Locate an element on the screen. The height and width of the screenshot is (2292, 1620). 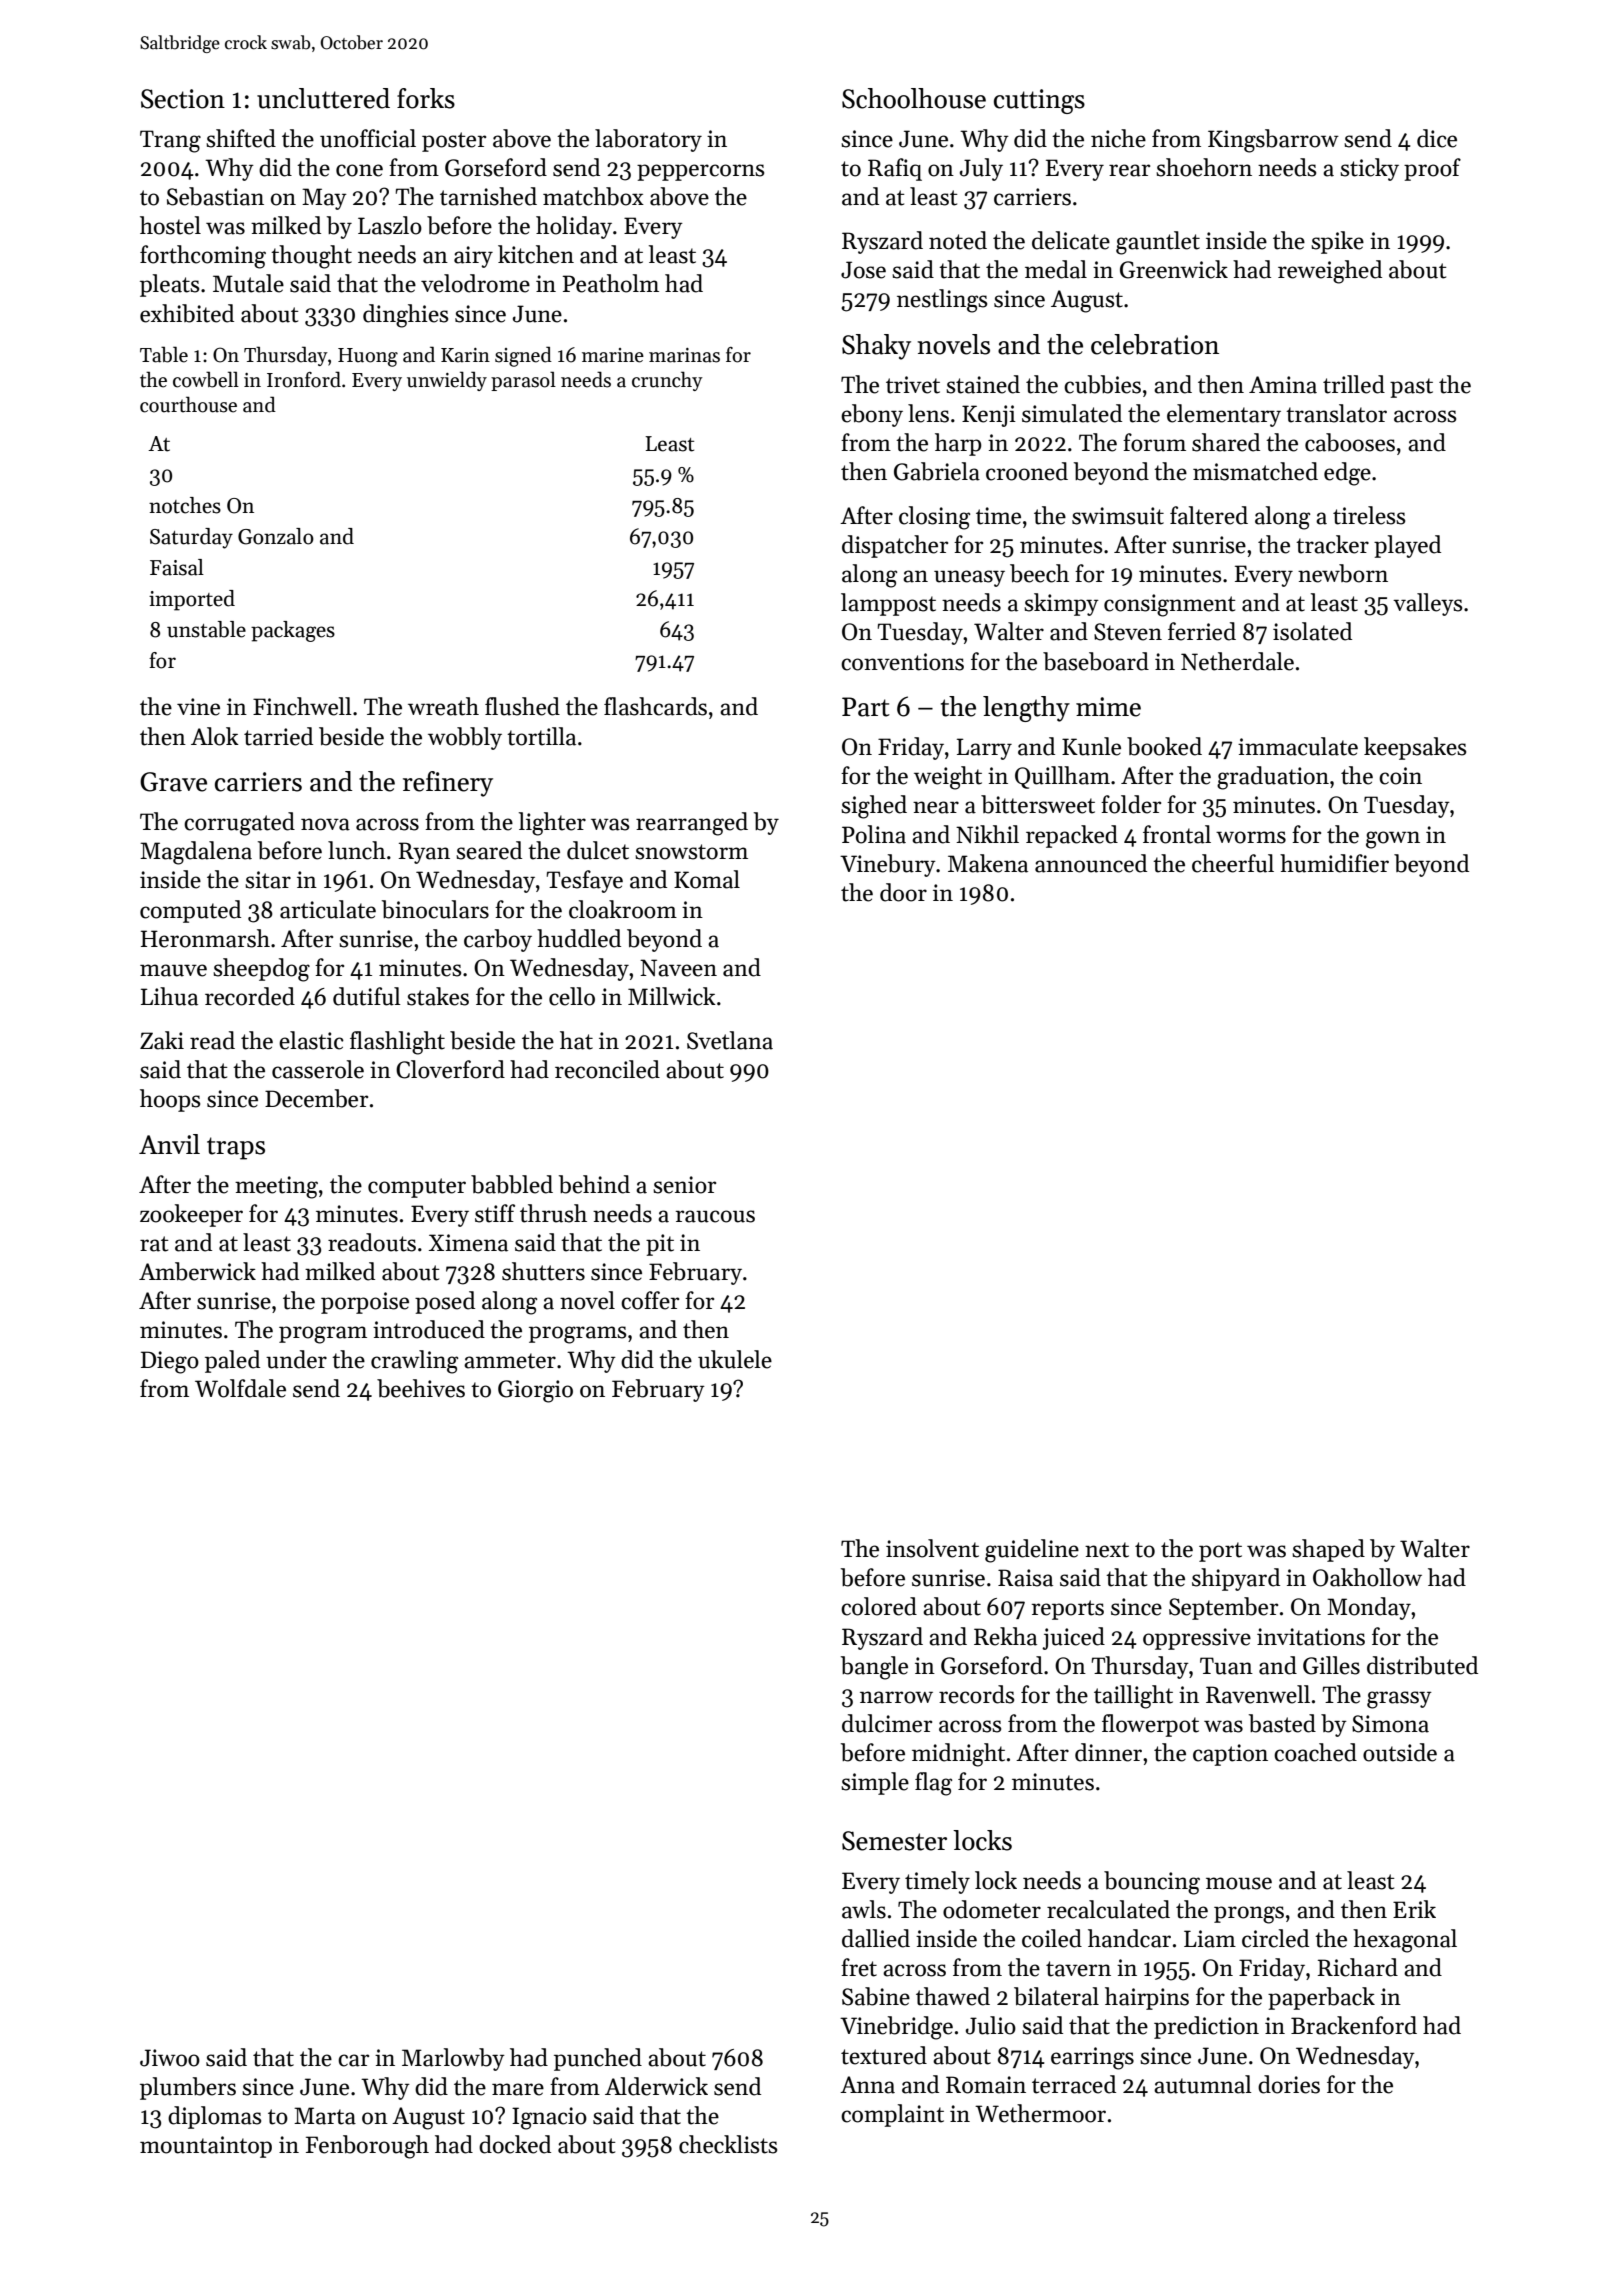
shaped is located at coordinates (1328, 1550).
